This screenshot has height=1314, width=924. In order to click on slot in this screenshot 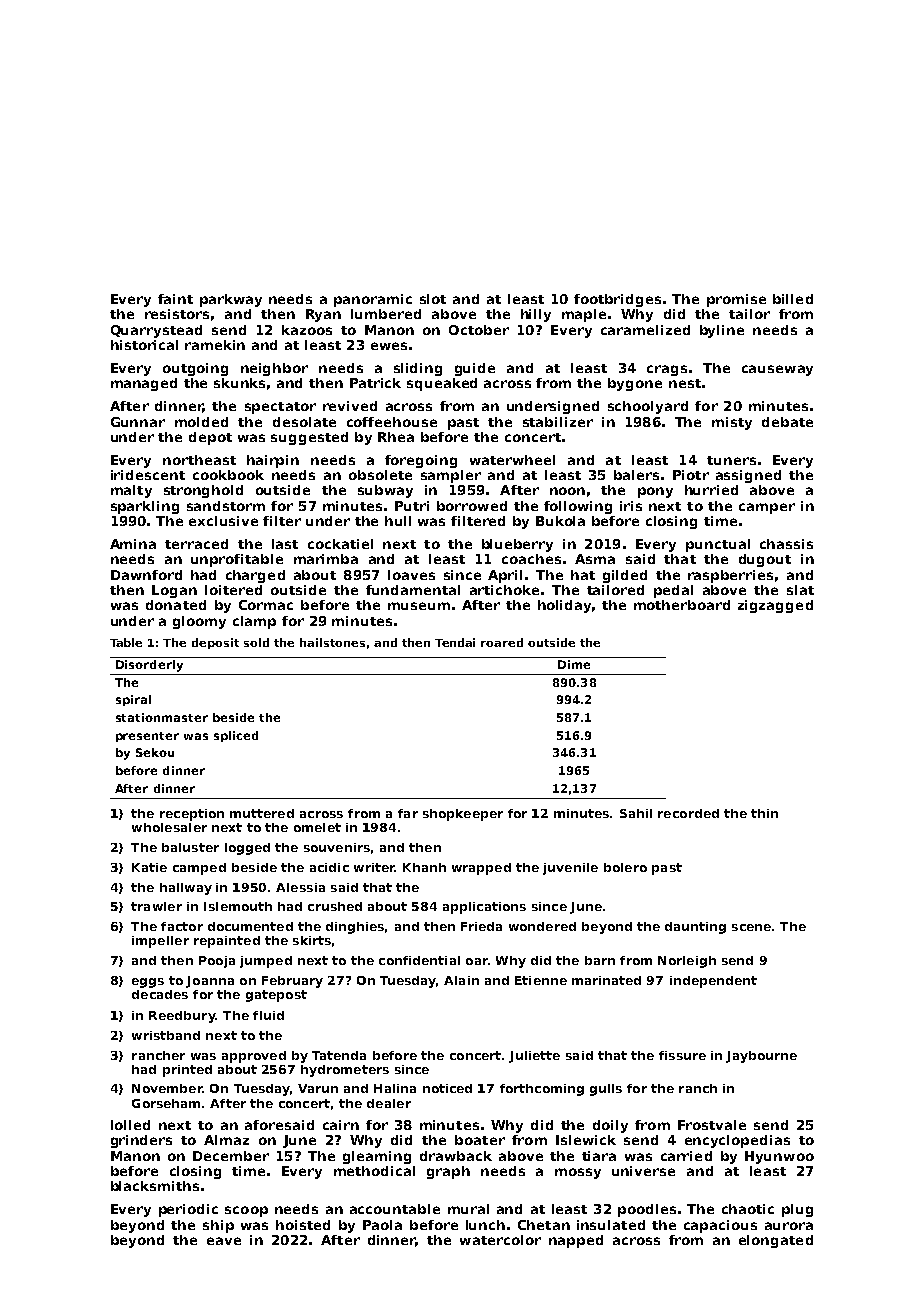, I will do `click(433, 299)`.
